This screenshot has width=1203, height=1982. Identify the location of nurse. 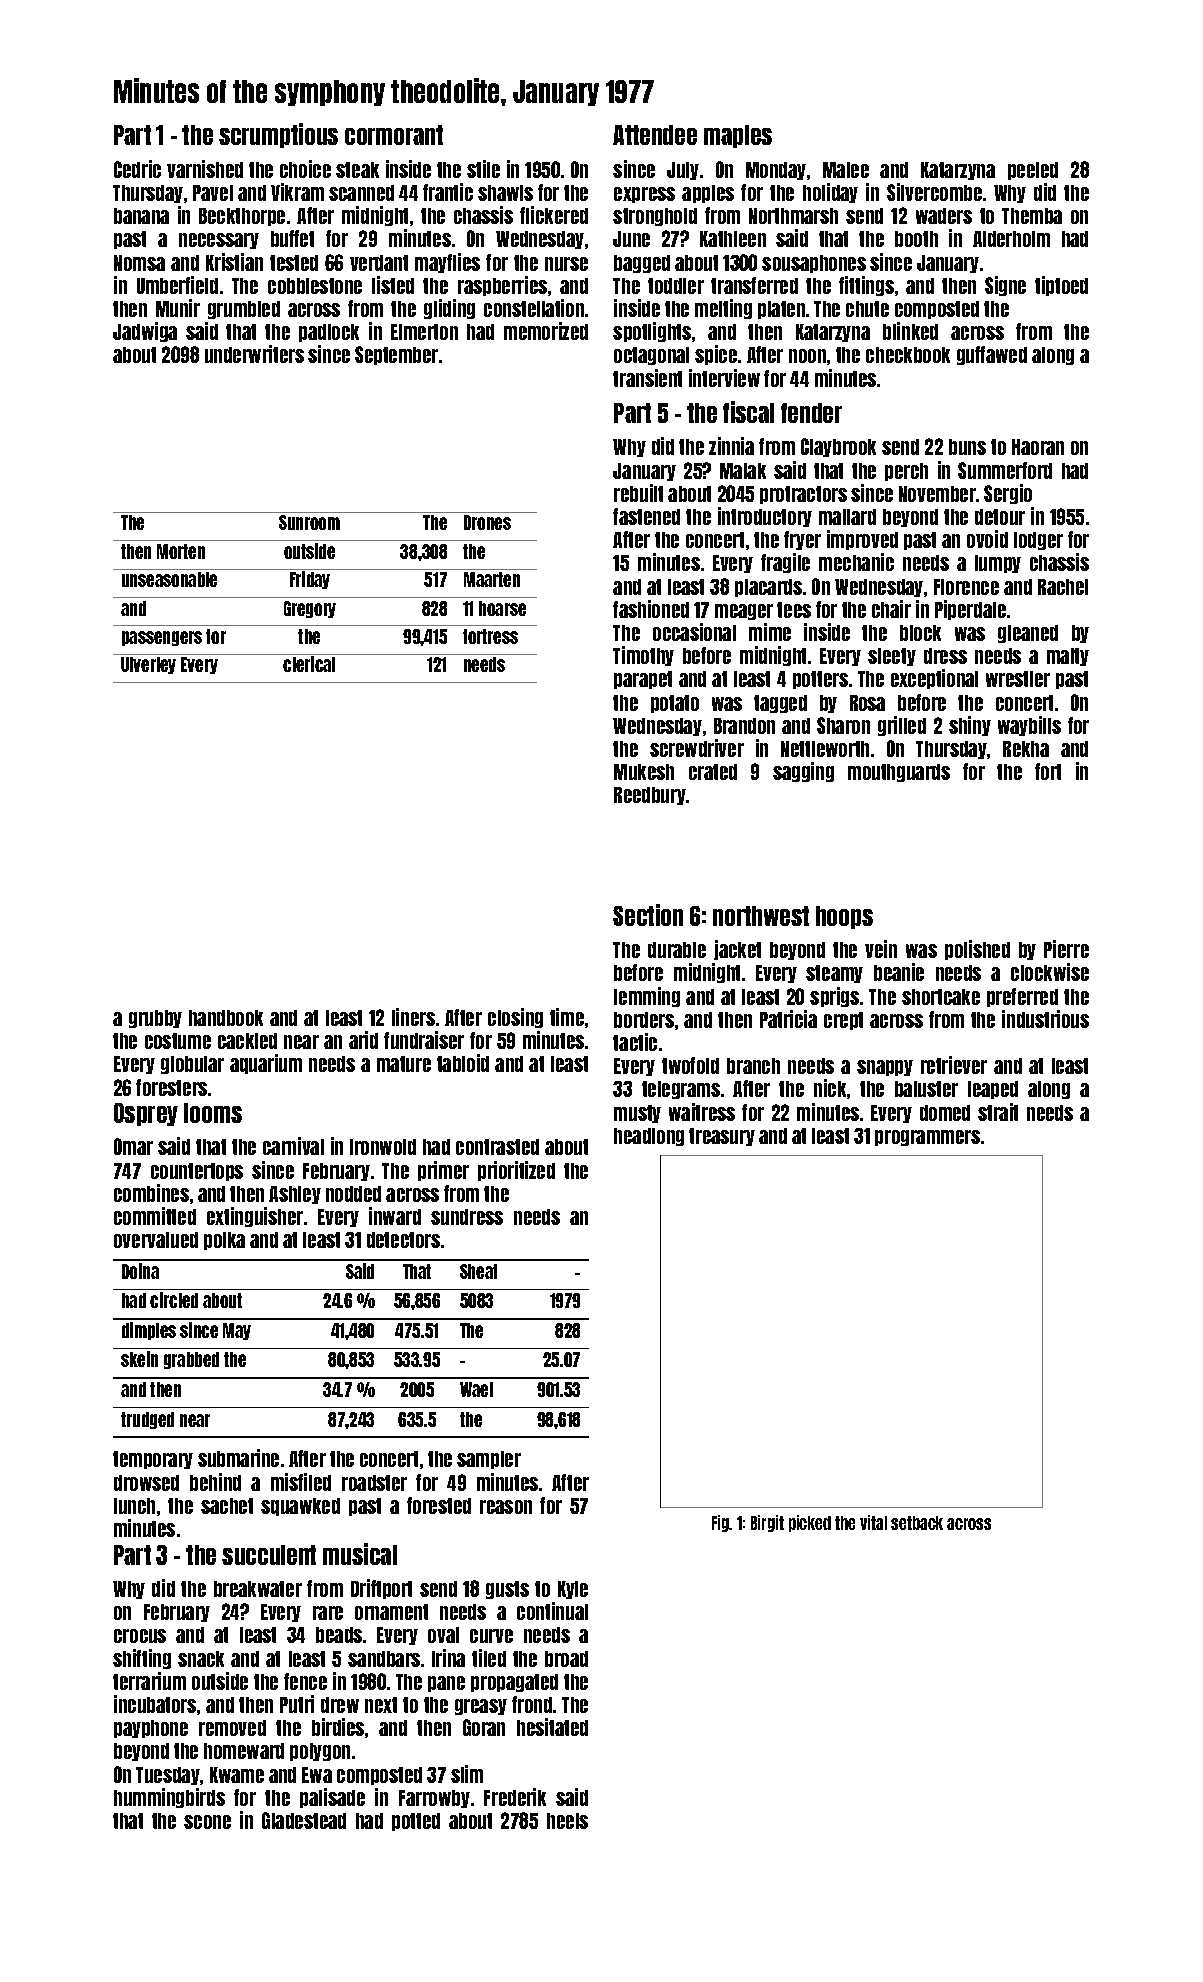
(566, 264).
